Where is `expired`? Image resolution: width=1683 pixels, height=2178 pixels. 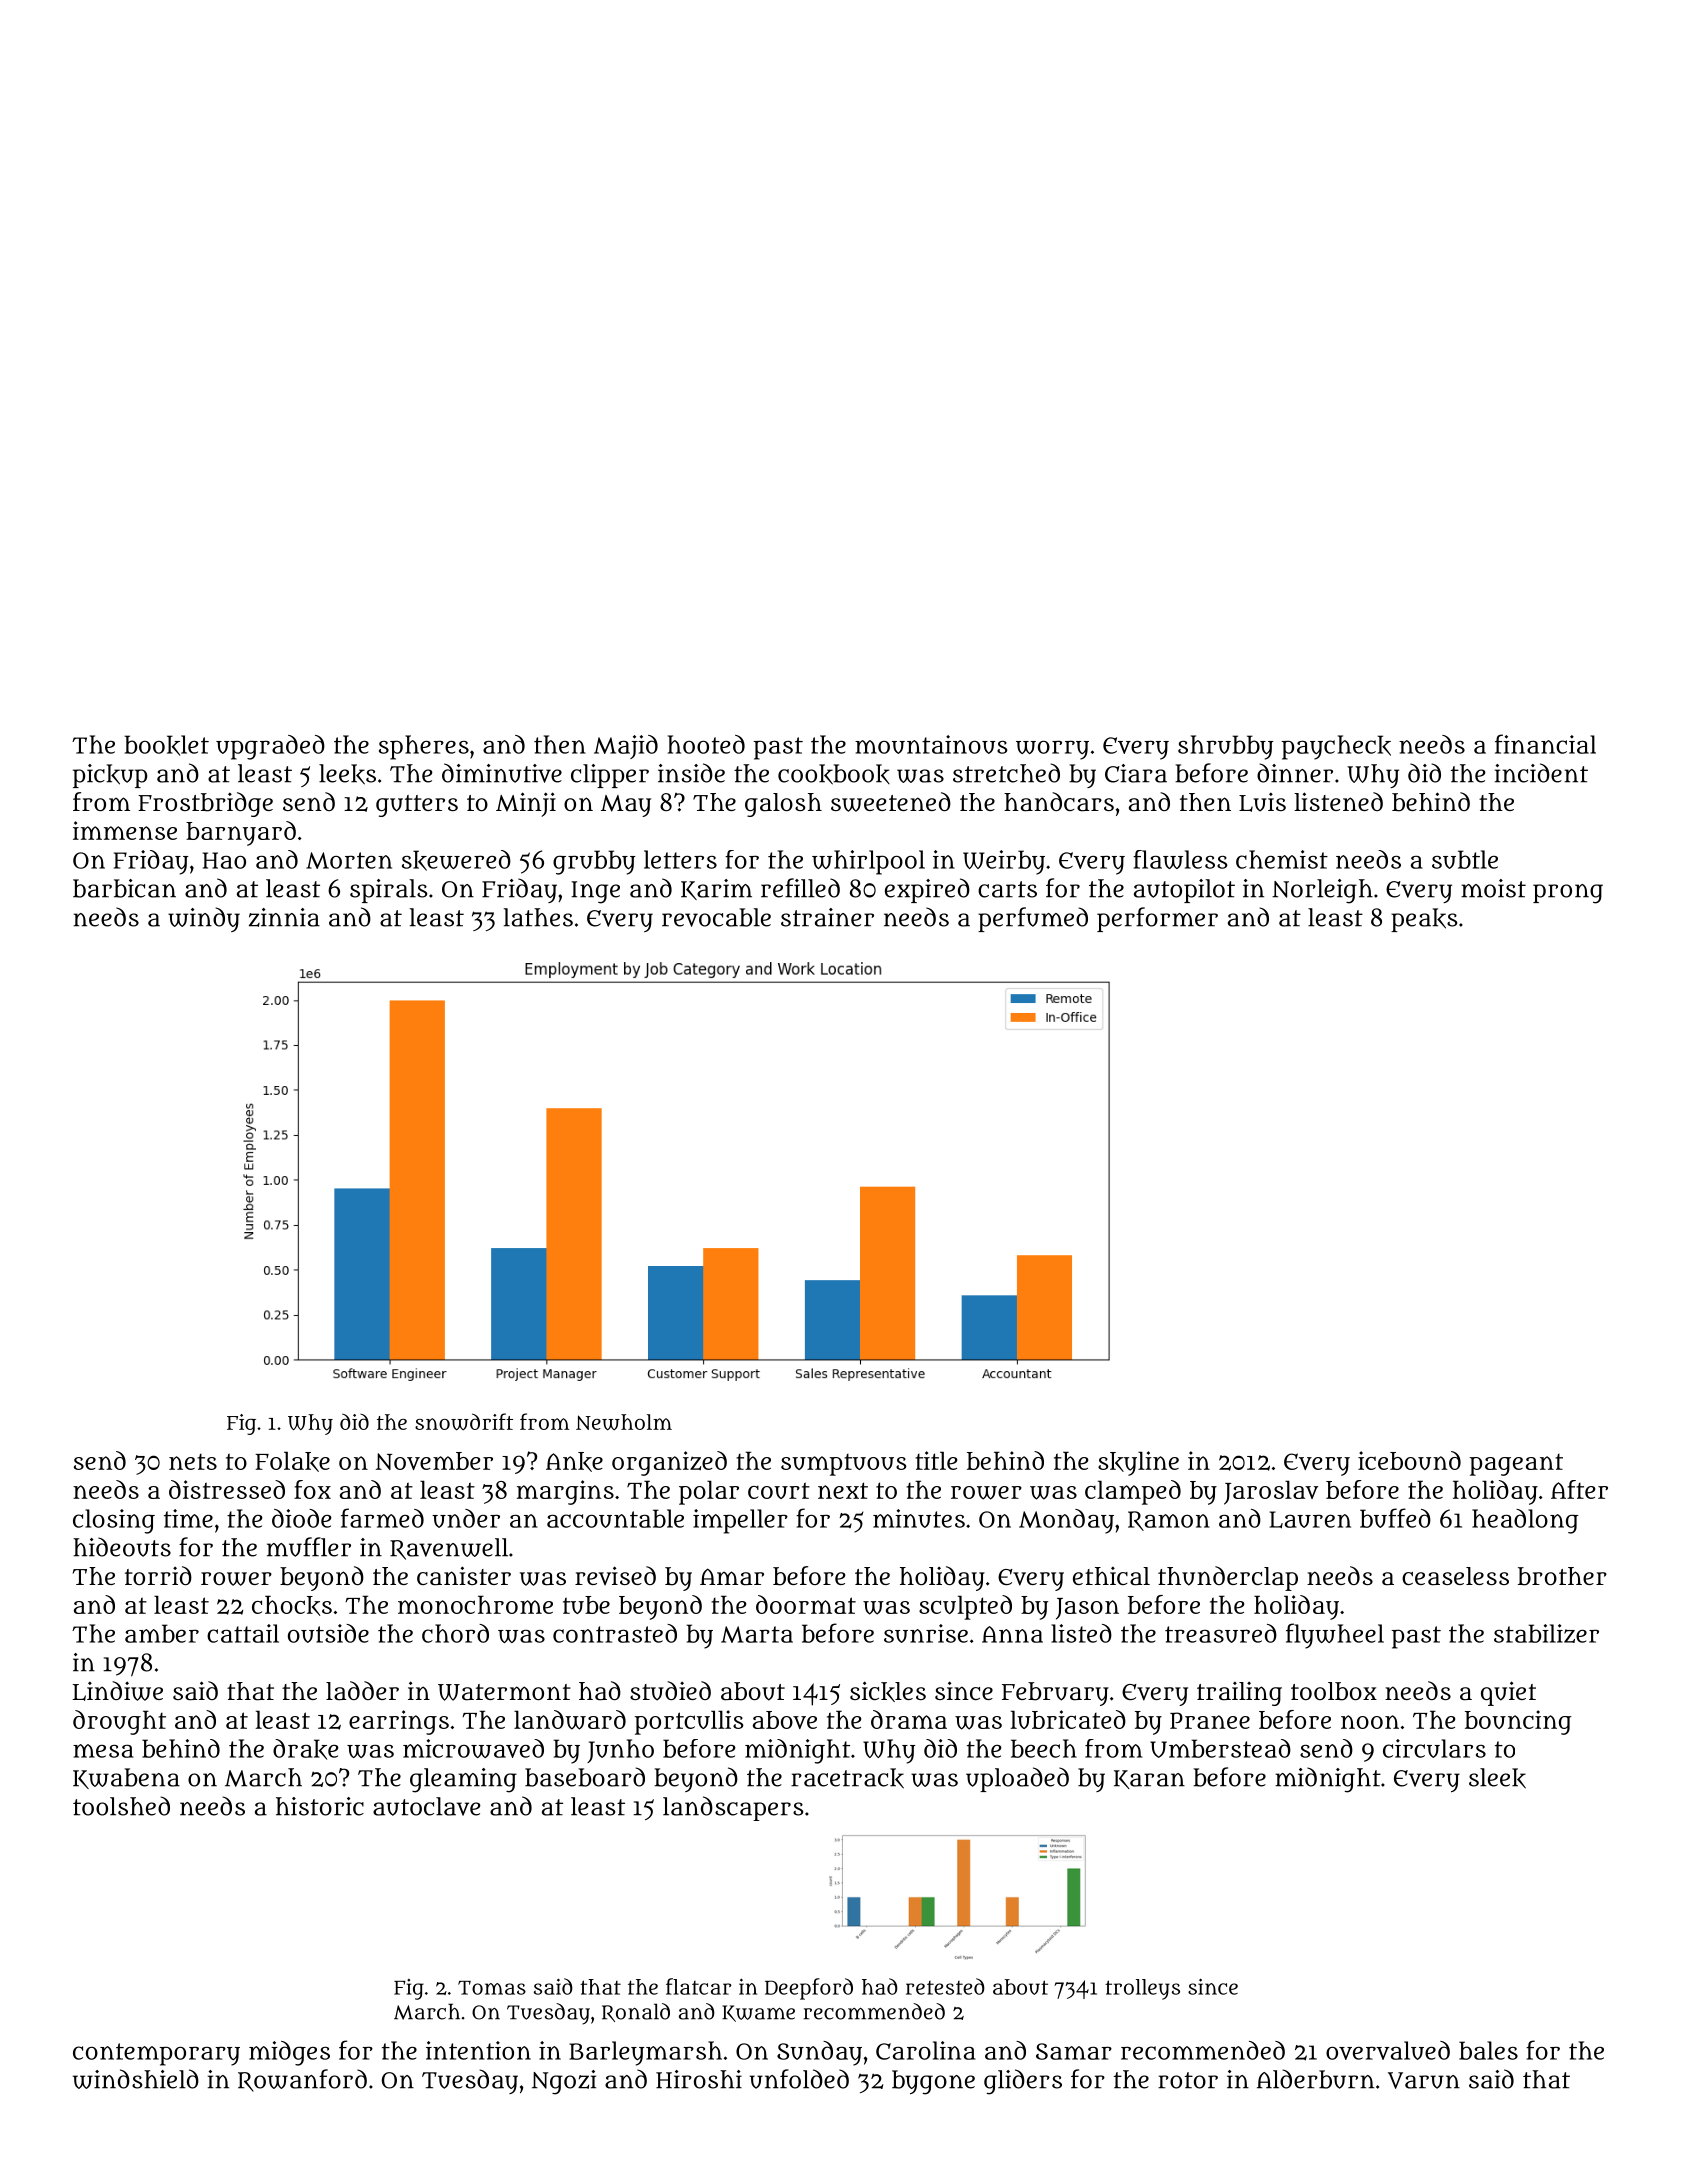
expired is located at coordinates (927, 890).
